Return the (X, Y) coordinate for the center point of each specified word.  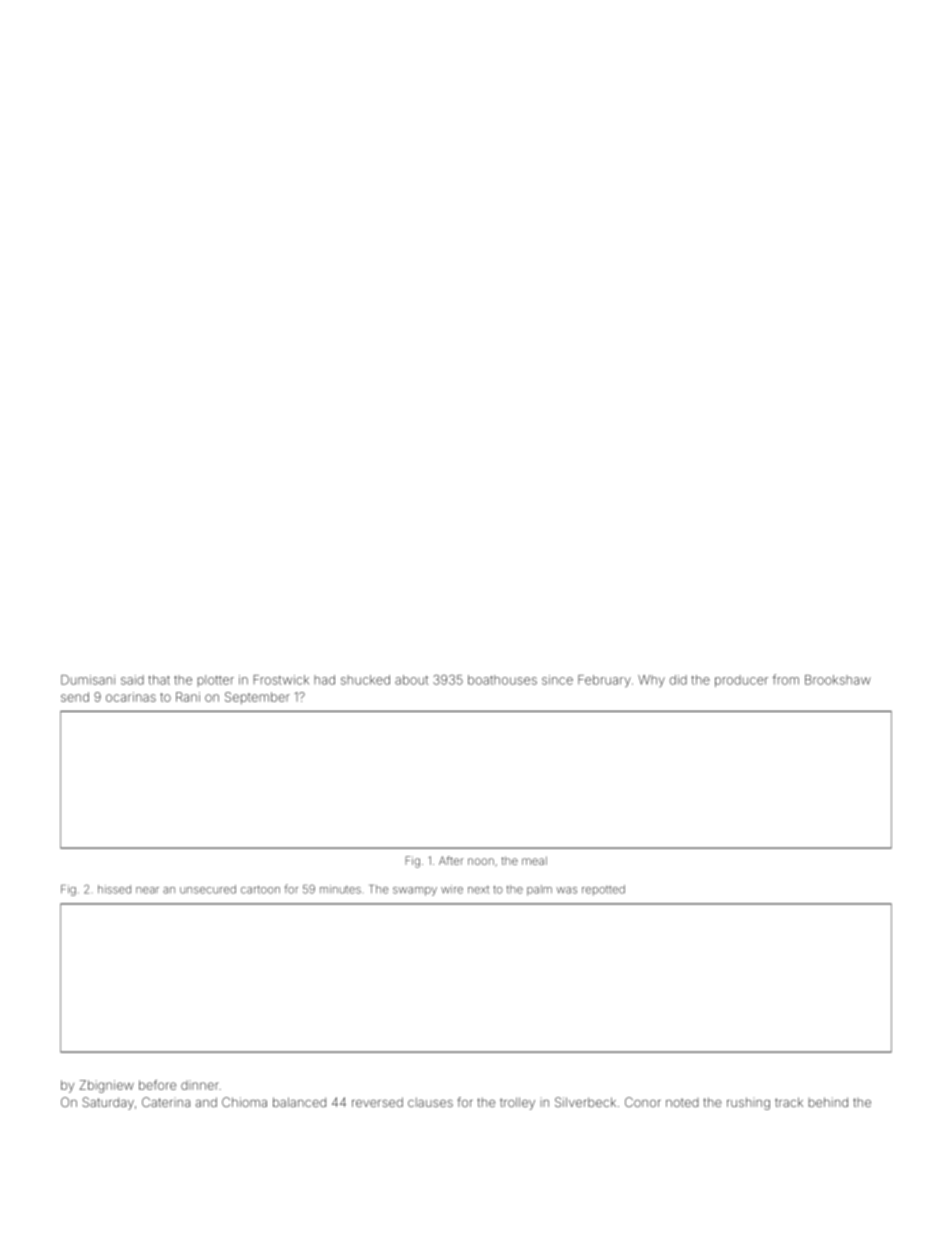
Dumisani (88, 680)
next (478, 890)
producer (741, 681)
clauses (430, 1102)
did (678, 680)
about (412, 680)
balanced (299, 1102)
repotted (603, 890)
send (75, 697)
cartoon (260, 889)
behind (828, 1102)
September (257, 698)
